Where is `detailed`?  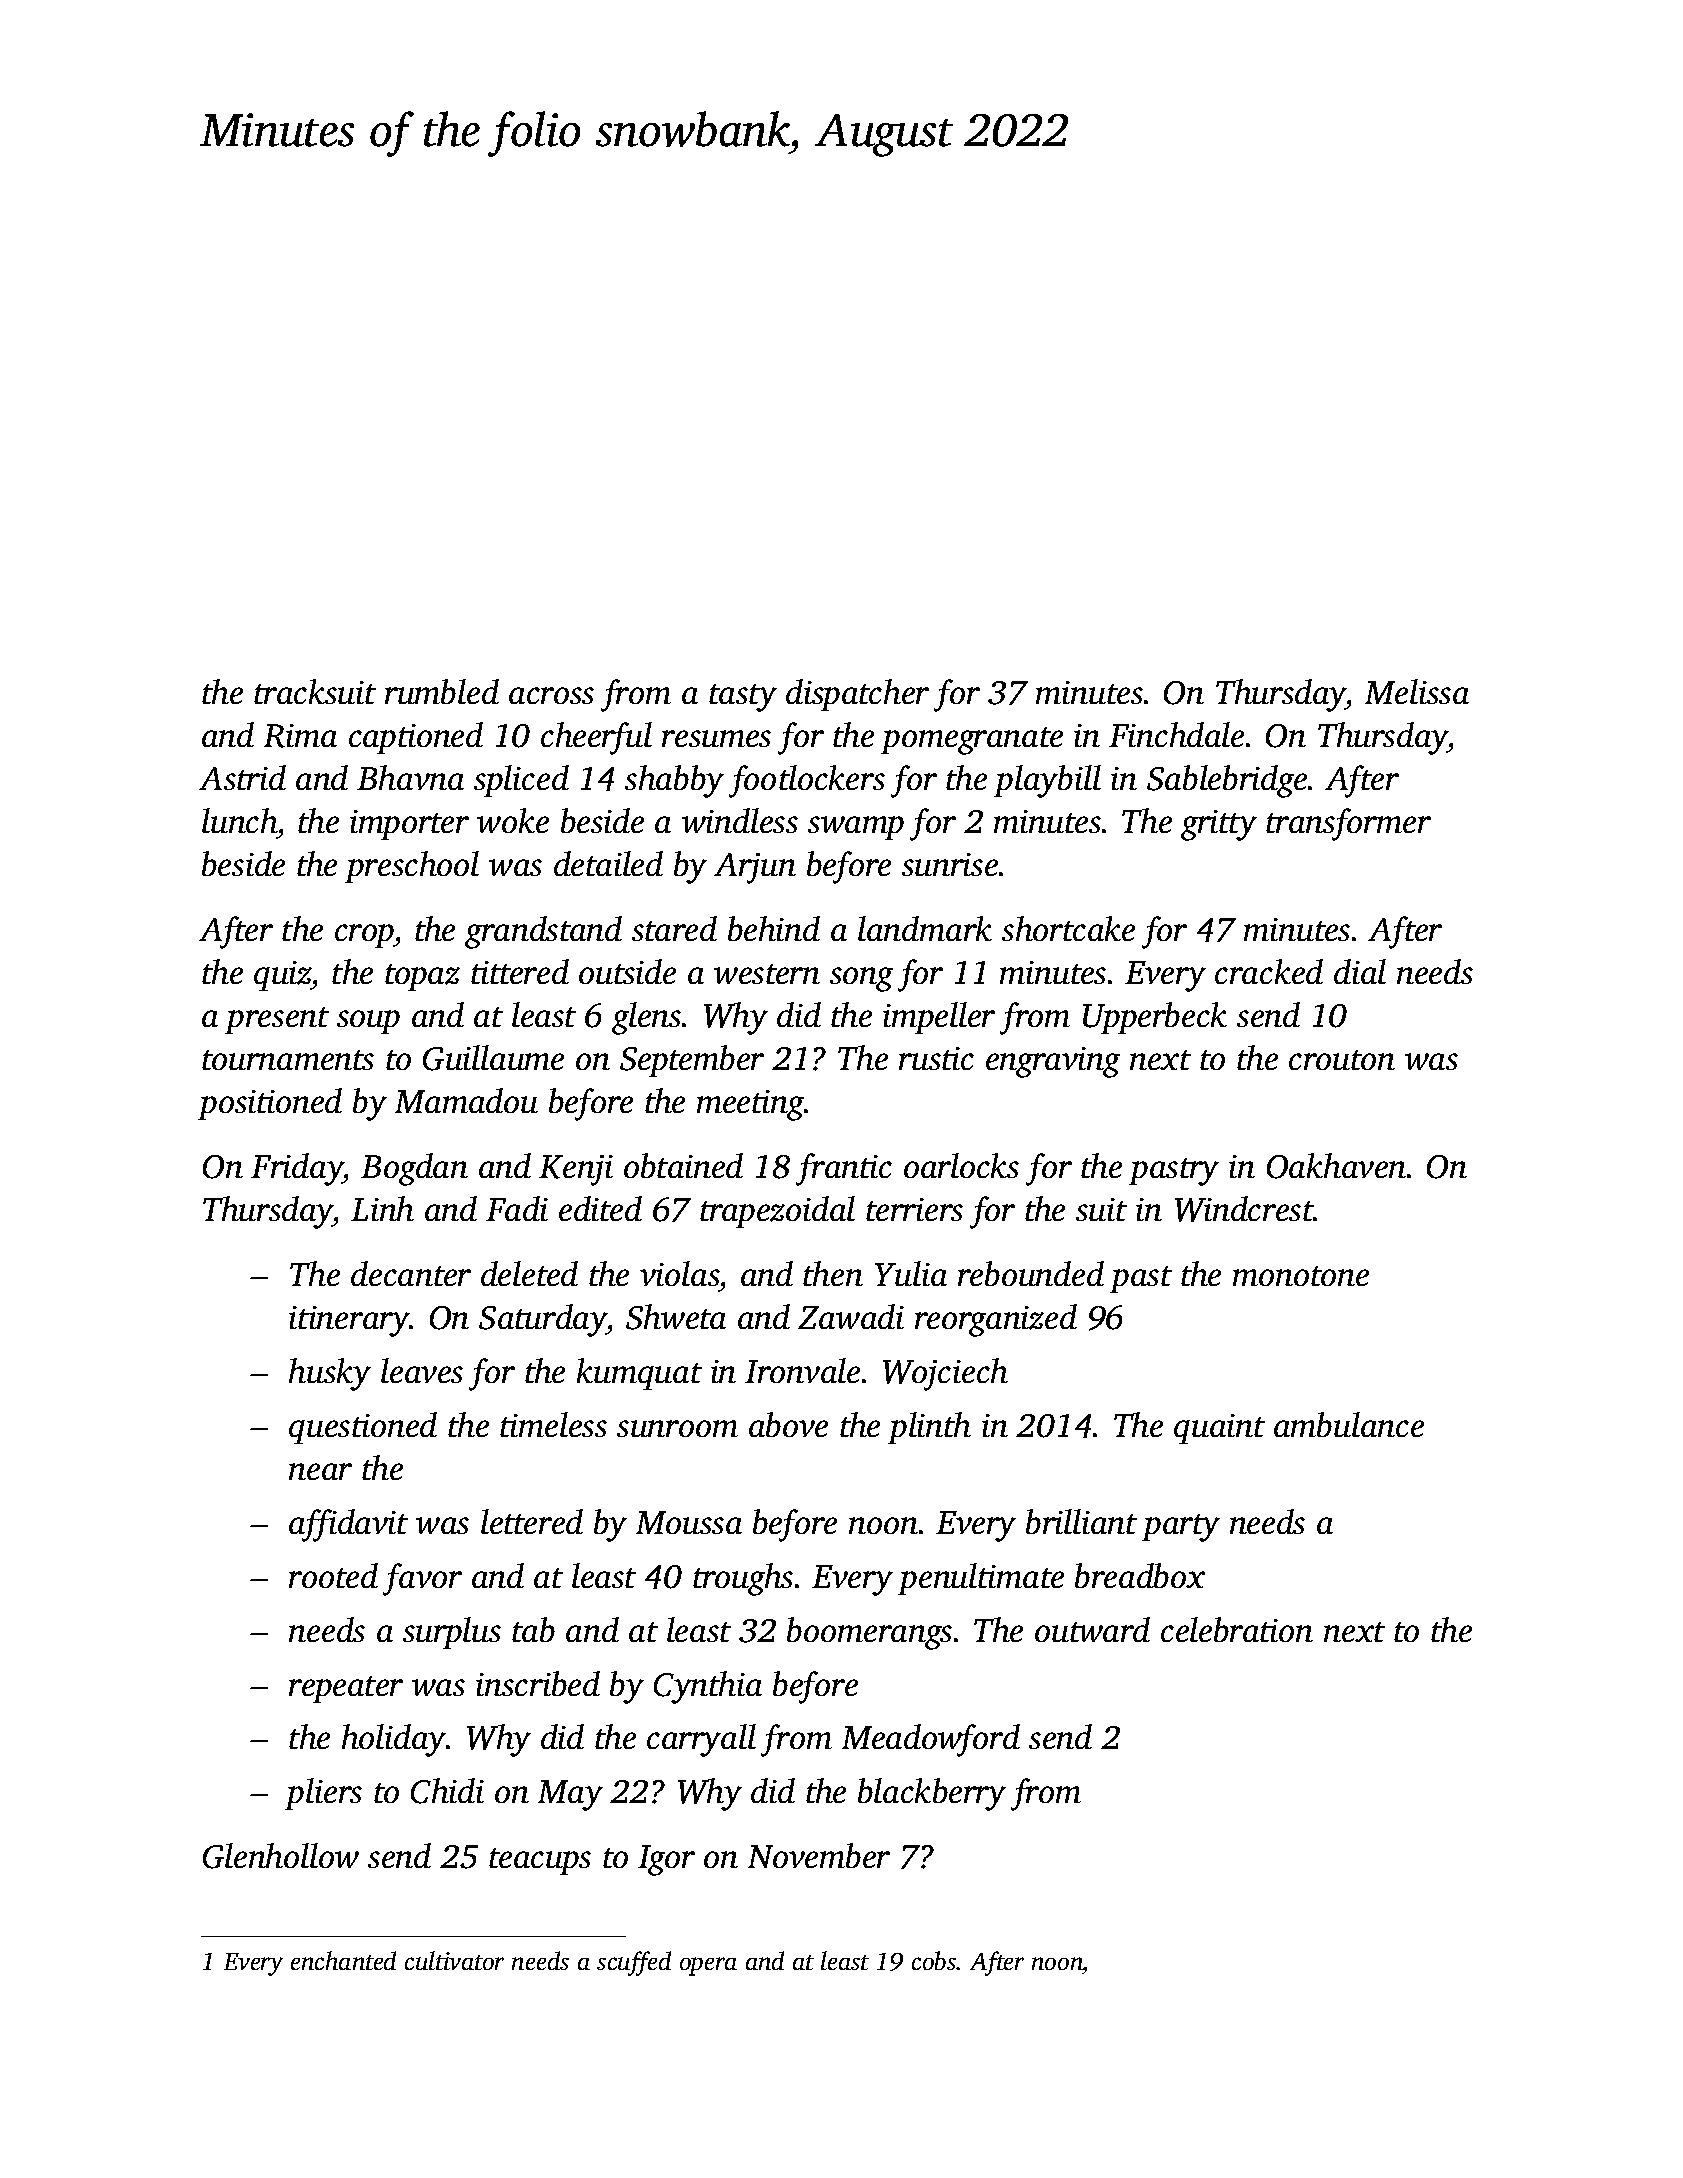 detailed is located at coordinates (608, 863).
